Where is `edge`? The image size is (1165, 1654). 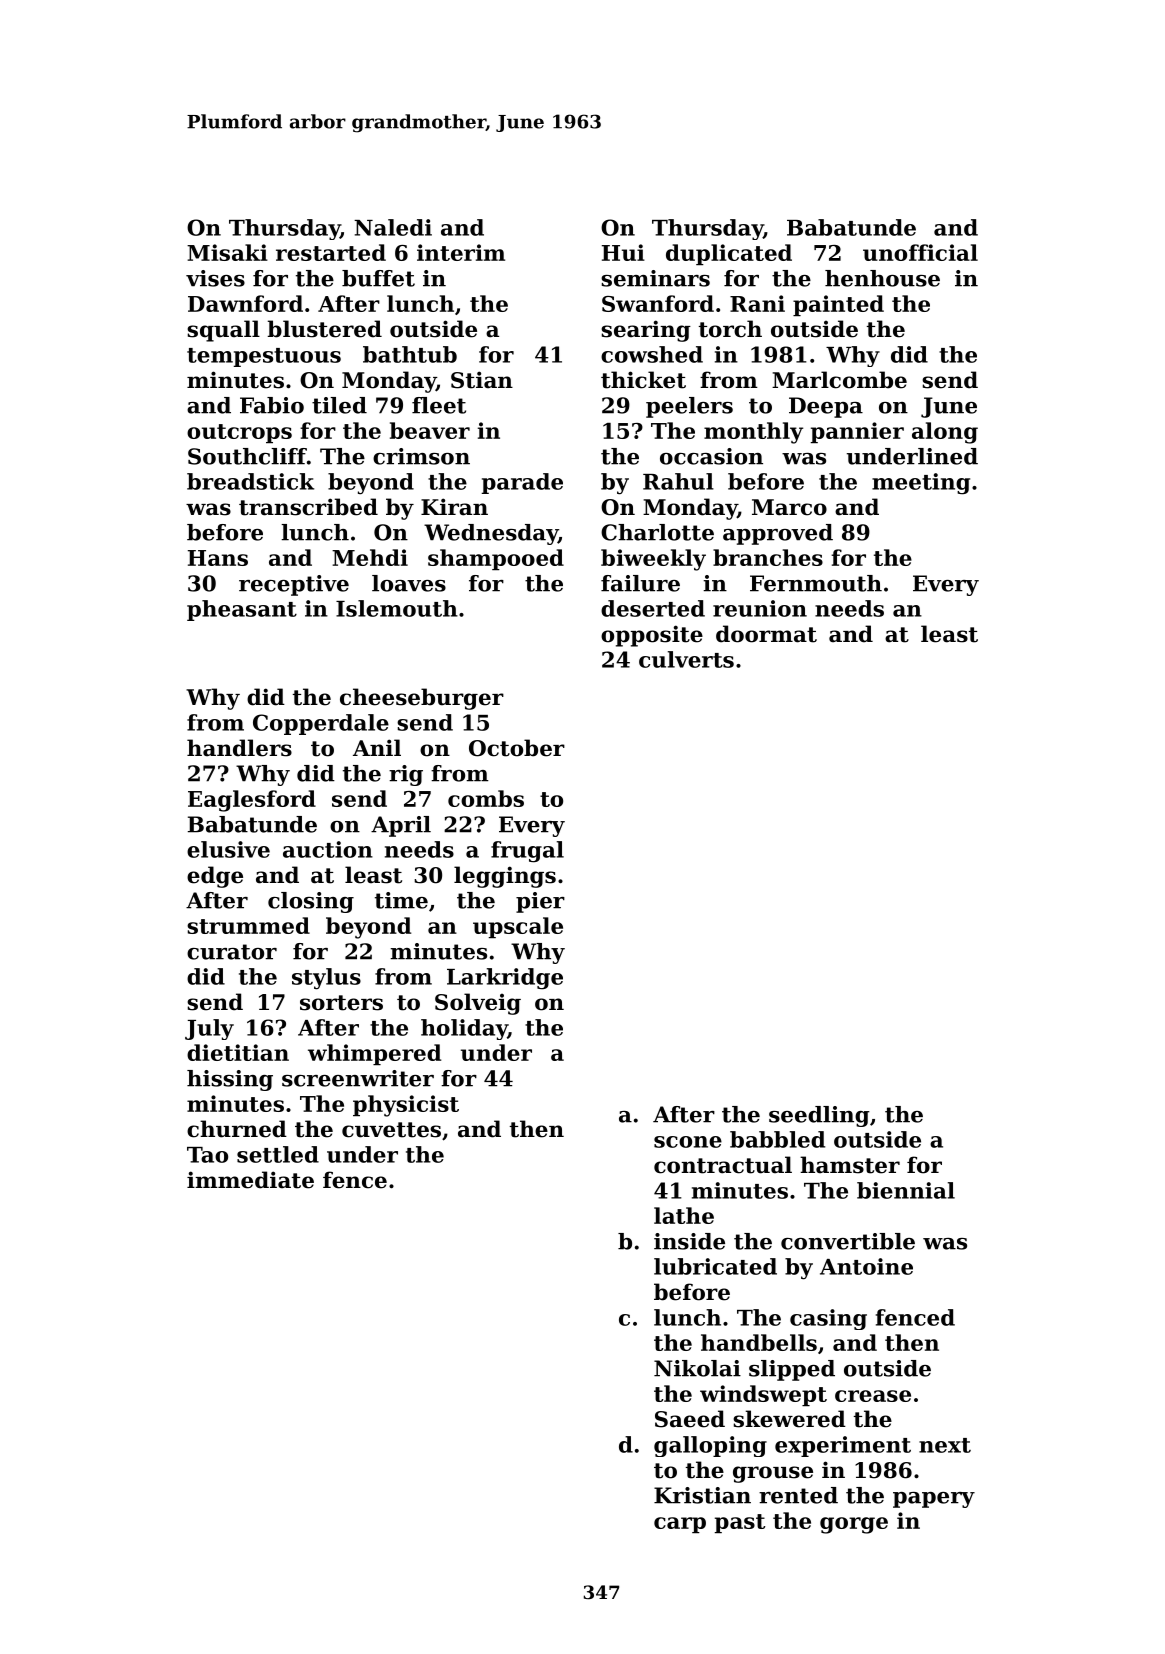 edge is located at coordinates (215, 877).
